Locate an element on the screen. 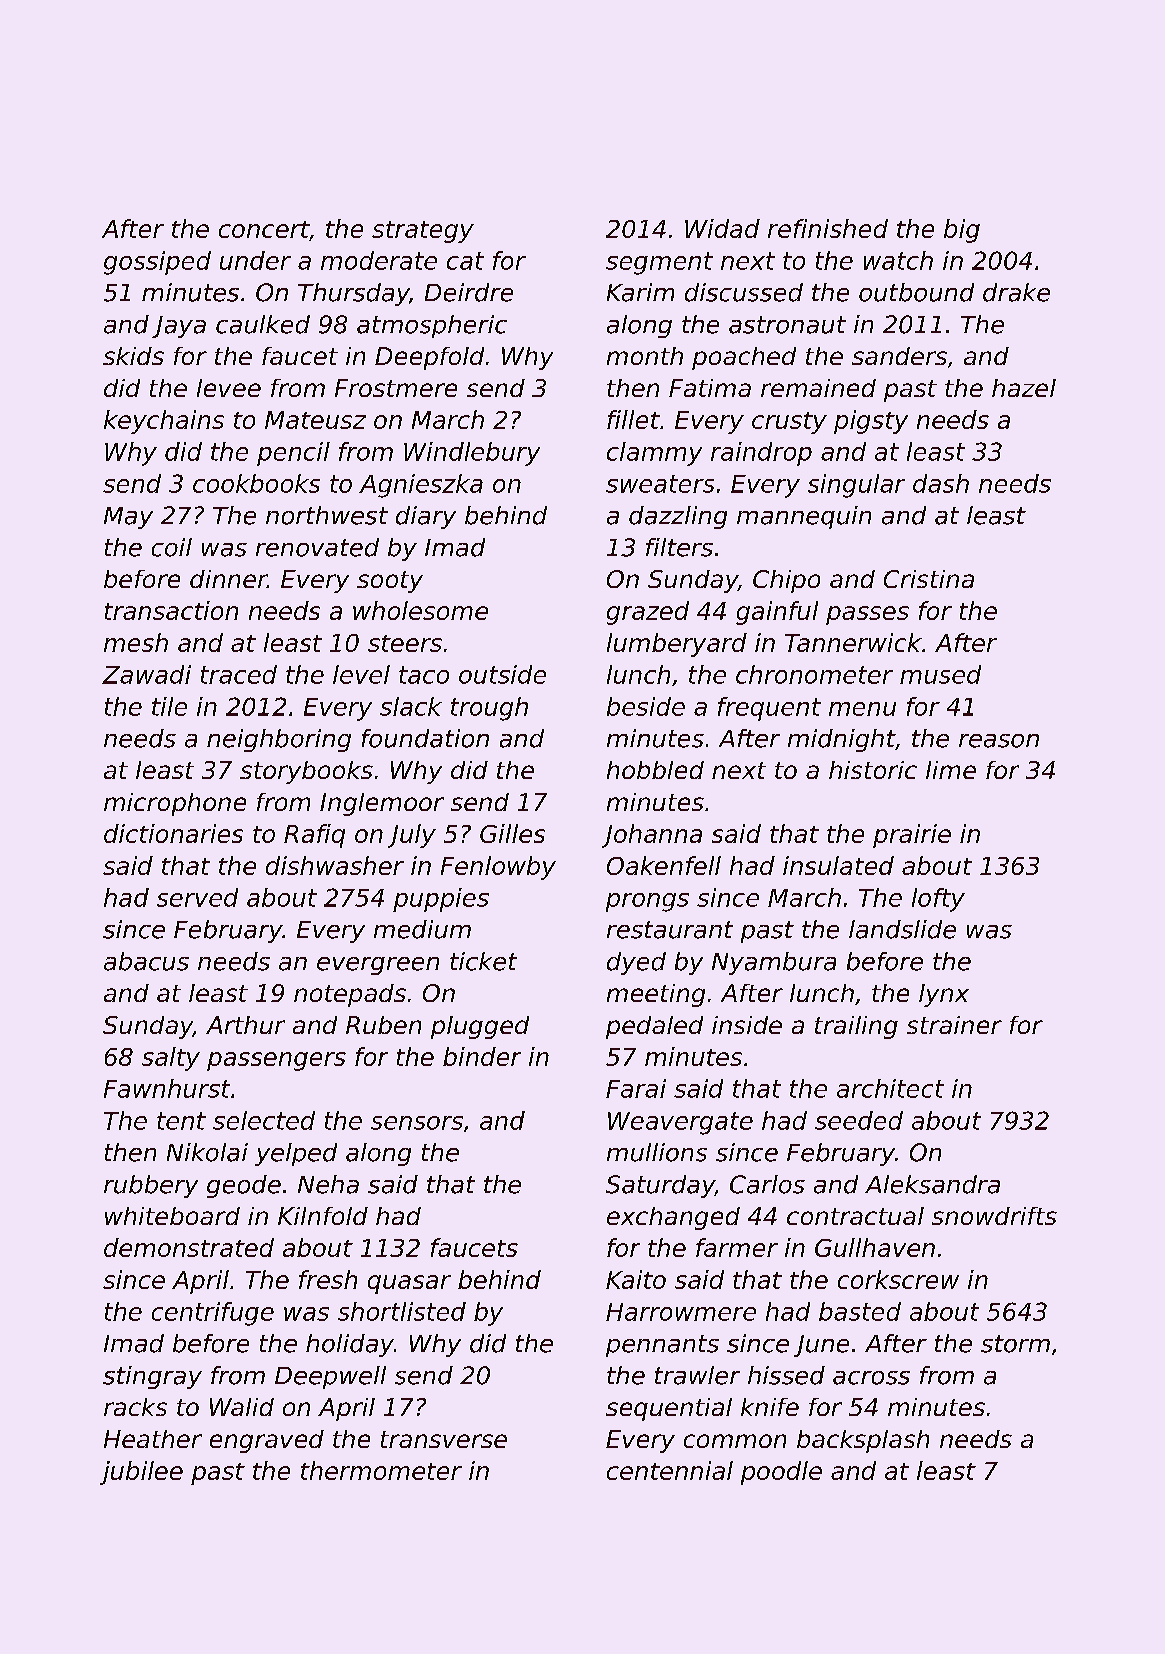 The image size is (1165, 1654). taco is located at coordinates (424, 675).
